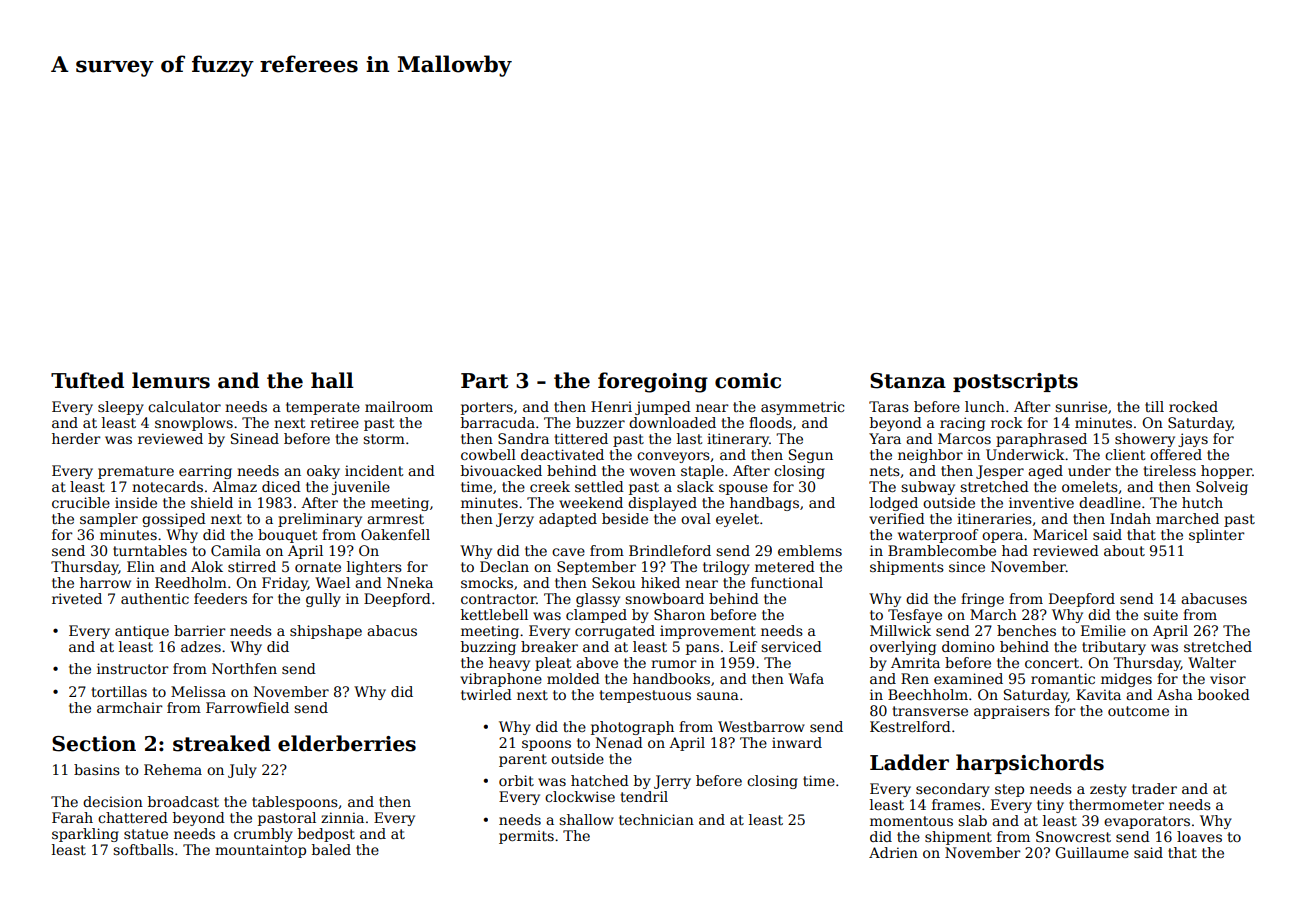  What do you see at coordinates (326, 835) in the screenshot?
I see `bedpost` at bounding box center [326, 835].
